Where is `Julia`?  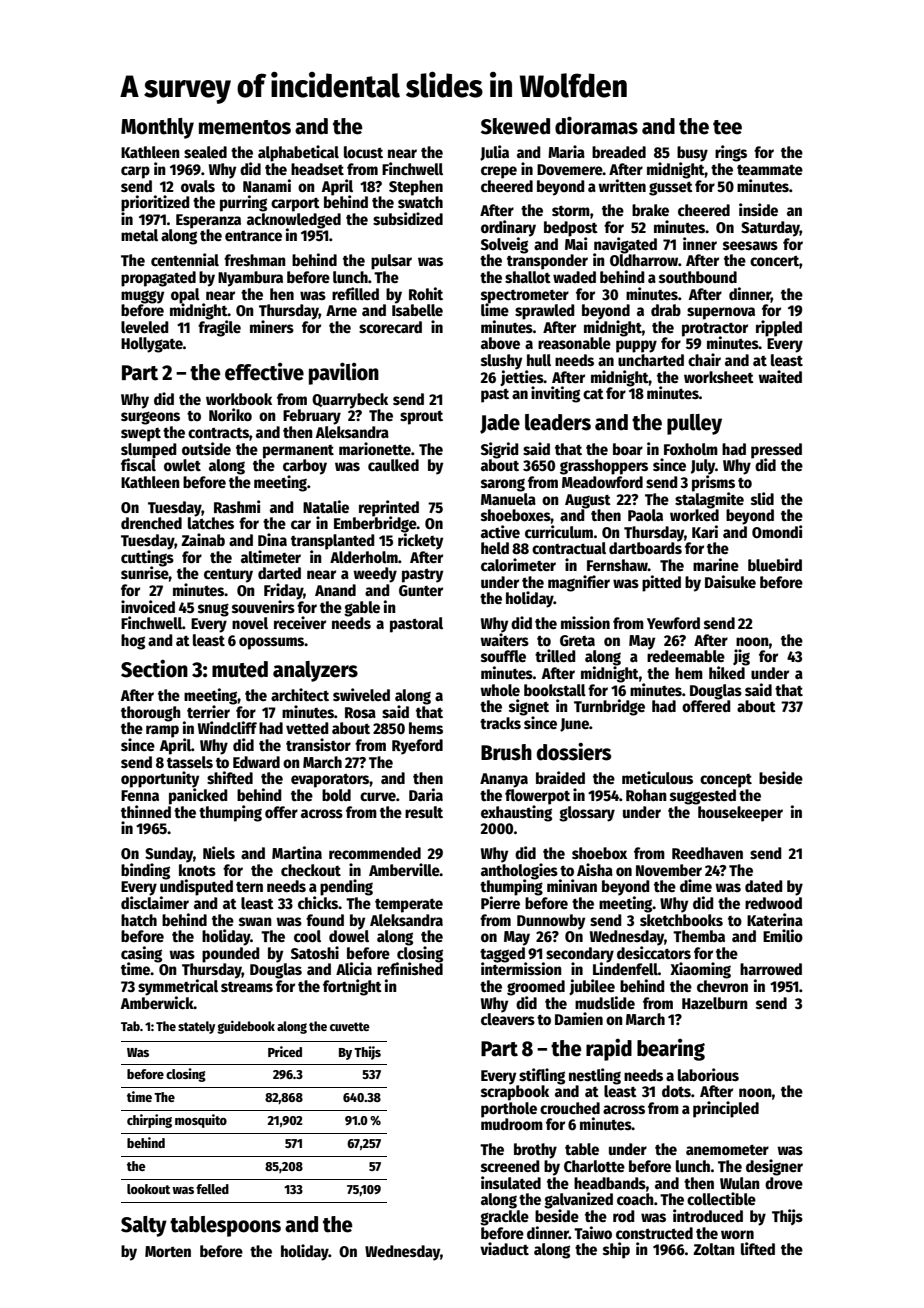
Julia is located at coordinates (494, 153).
